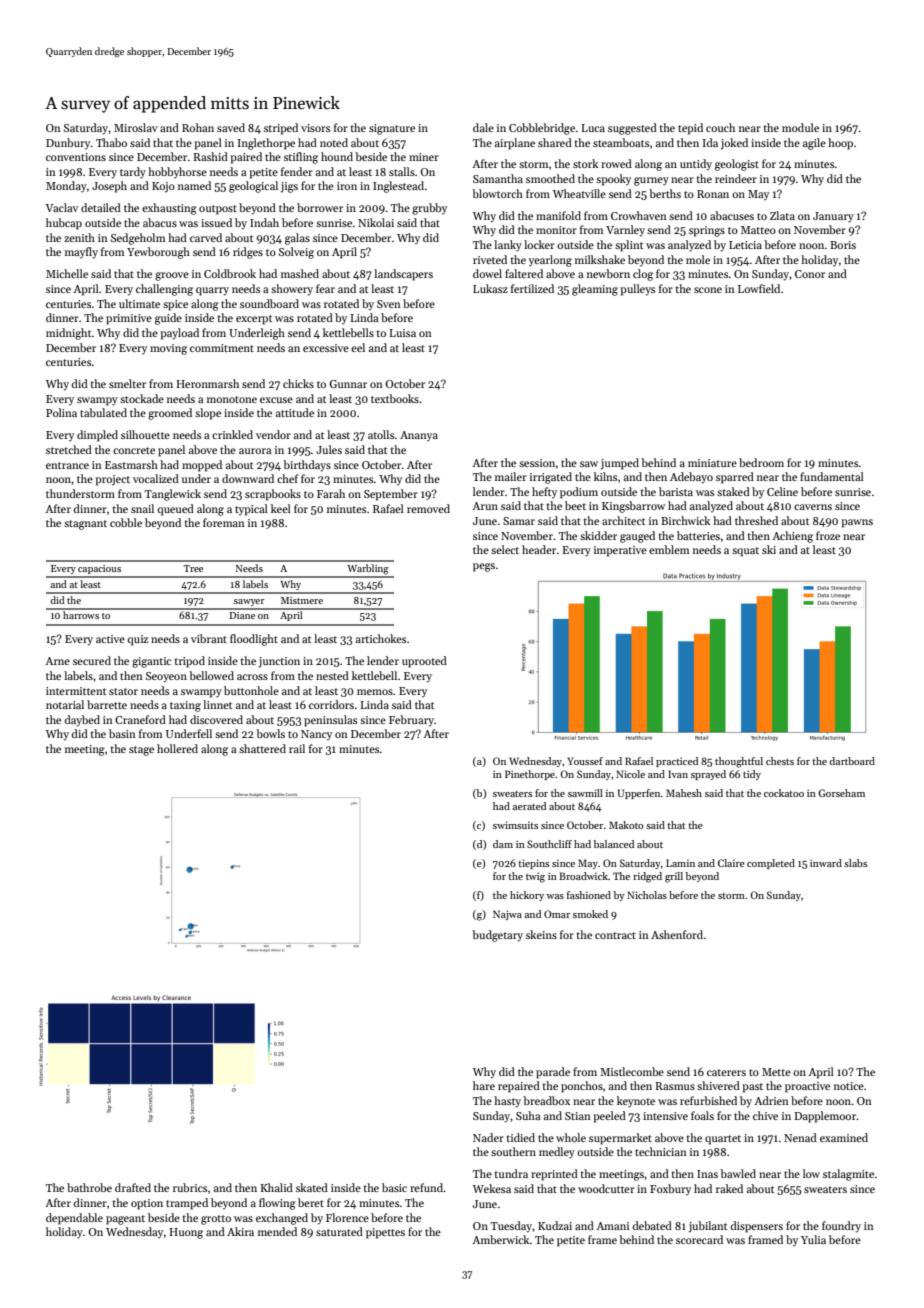 This page has width=924, height=1308. What do you see at coordinates (632, 1071) in the page?
I see `Mistlecombe` at bounding box center [632, 1071].
